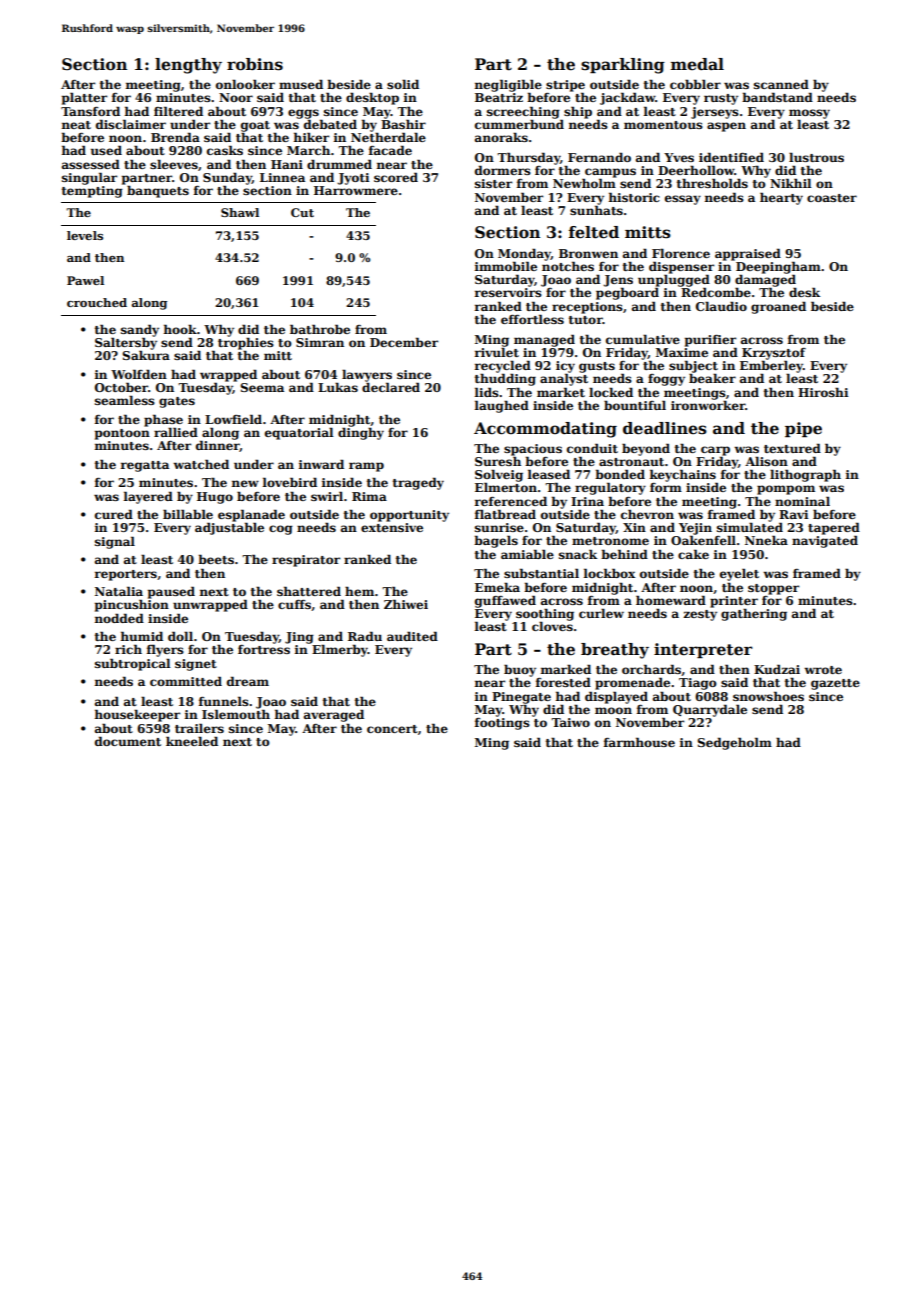  I want to click on platter, so click(84, 98).
